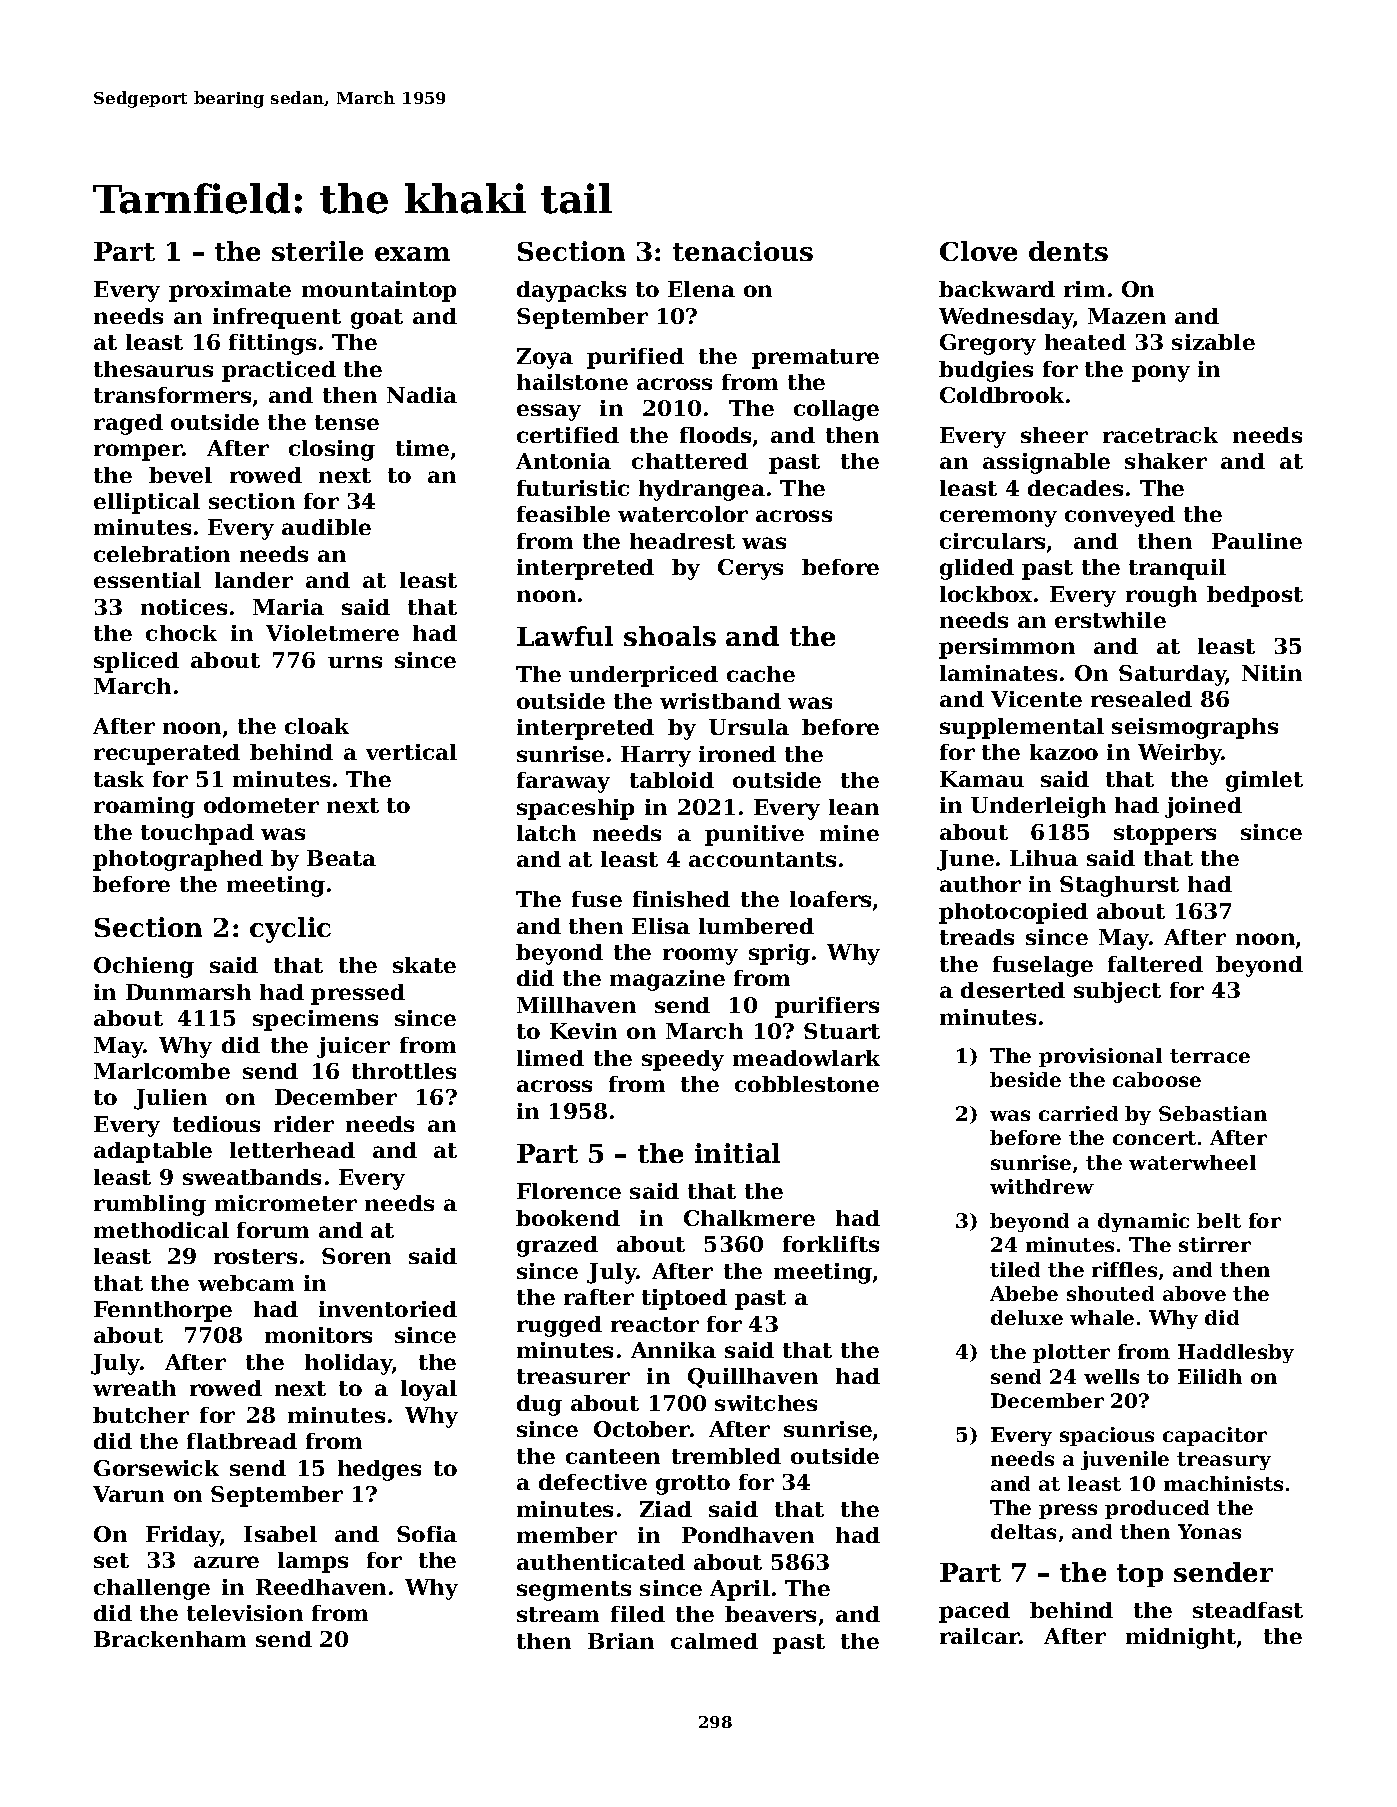 The width and height of the screenshot is (1397, 1807). What do you see at coordinates (290, 930) in the screenshot?
I see `cyclic` at bounding box center [290, 930].
